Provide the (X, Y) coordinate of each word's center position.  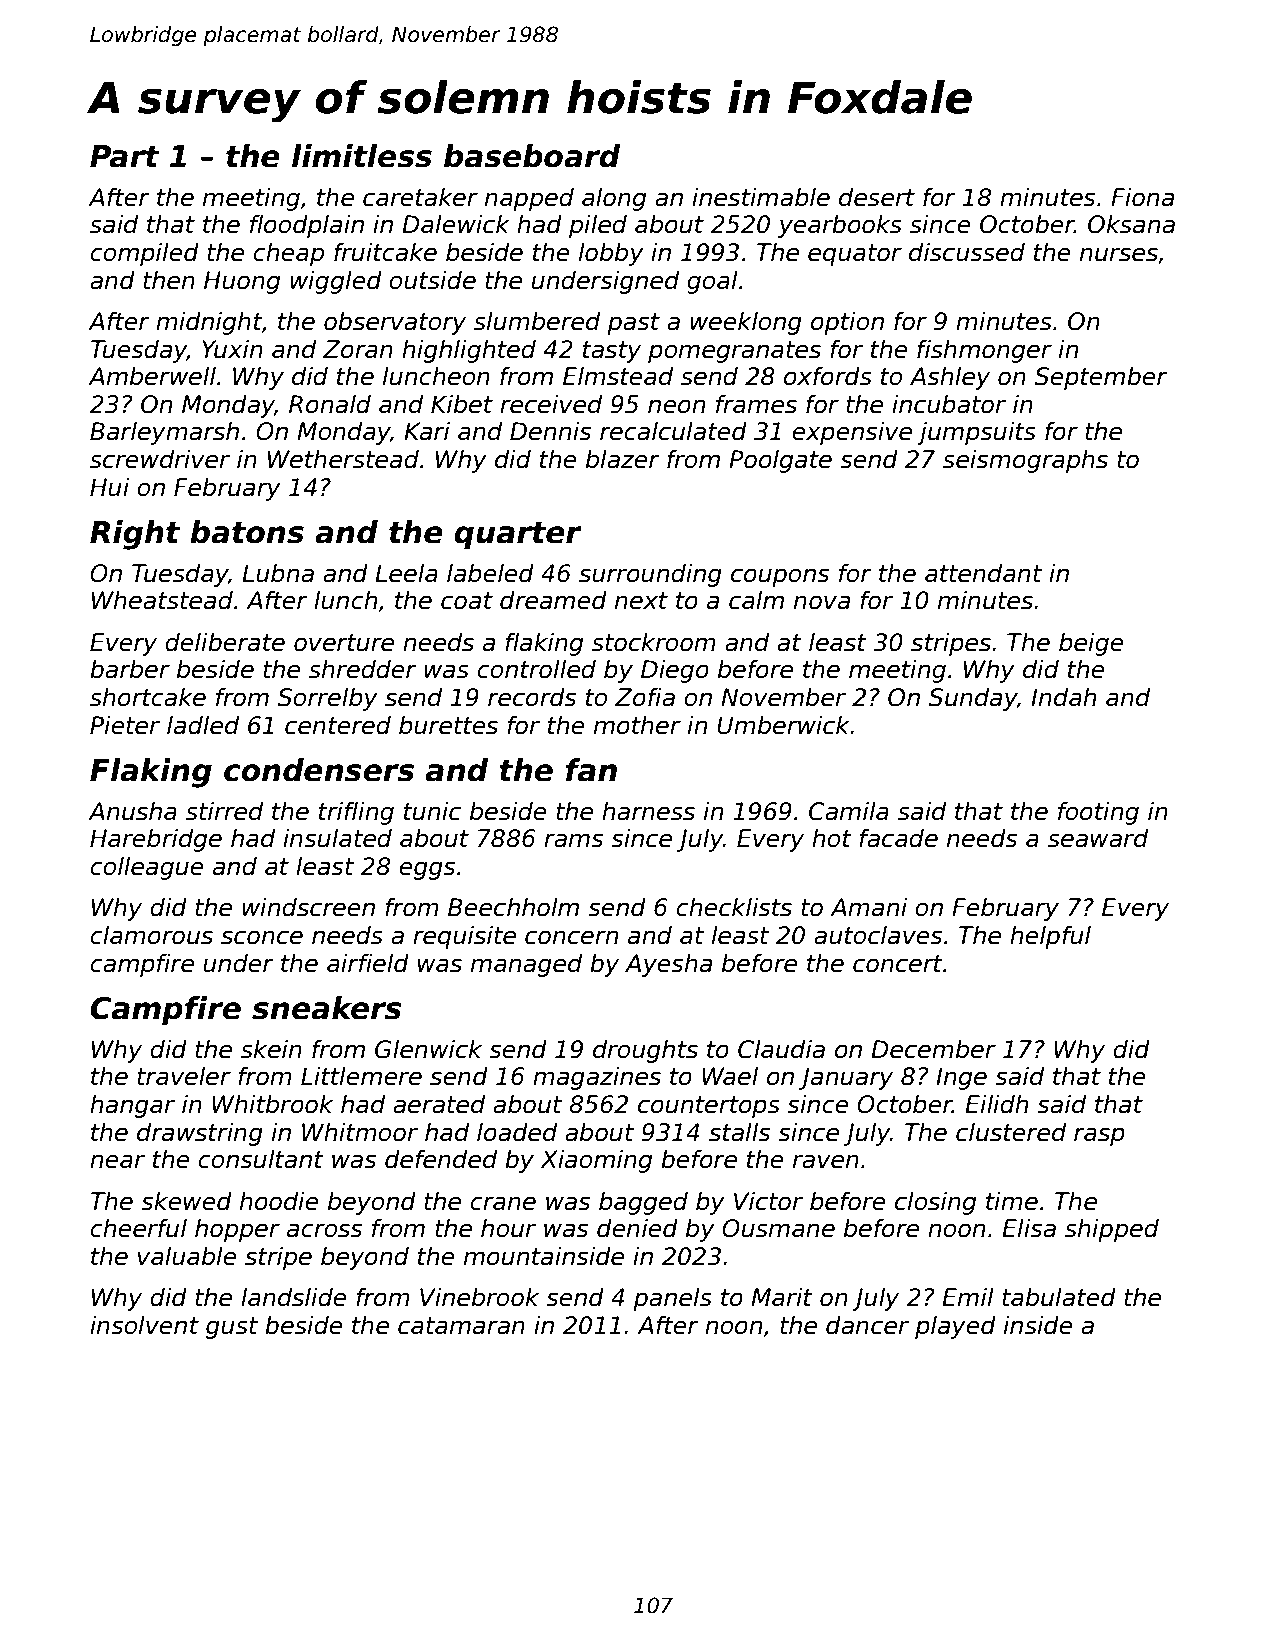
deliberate (225, 642)
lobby (611, 254)
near (117, 1161)
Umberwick (784, 725)
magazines (597, 1078)
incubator (949, 404)
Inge (961, 1078)
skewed (186, 1201)
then (169, 280)
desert (877, 197)
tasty (612, 352)
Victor (768, 1201)
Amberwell (152, 376)
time (1012, 1201)
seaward (1098, 838)
